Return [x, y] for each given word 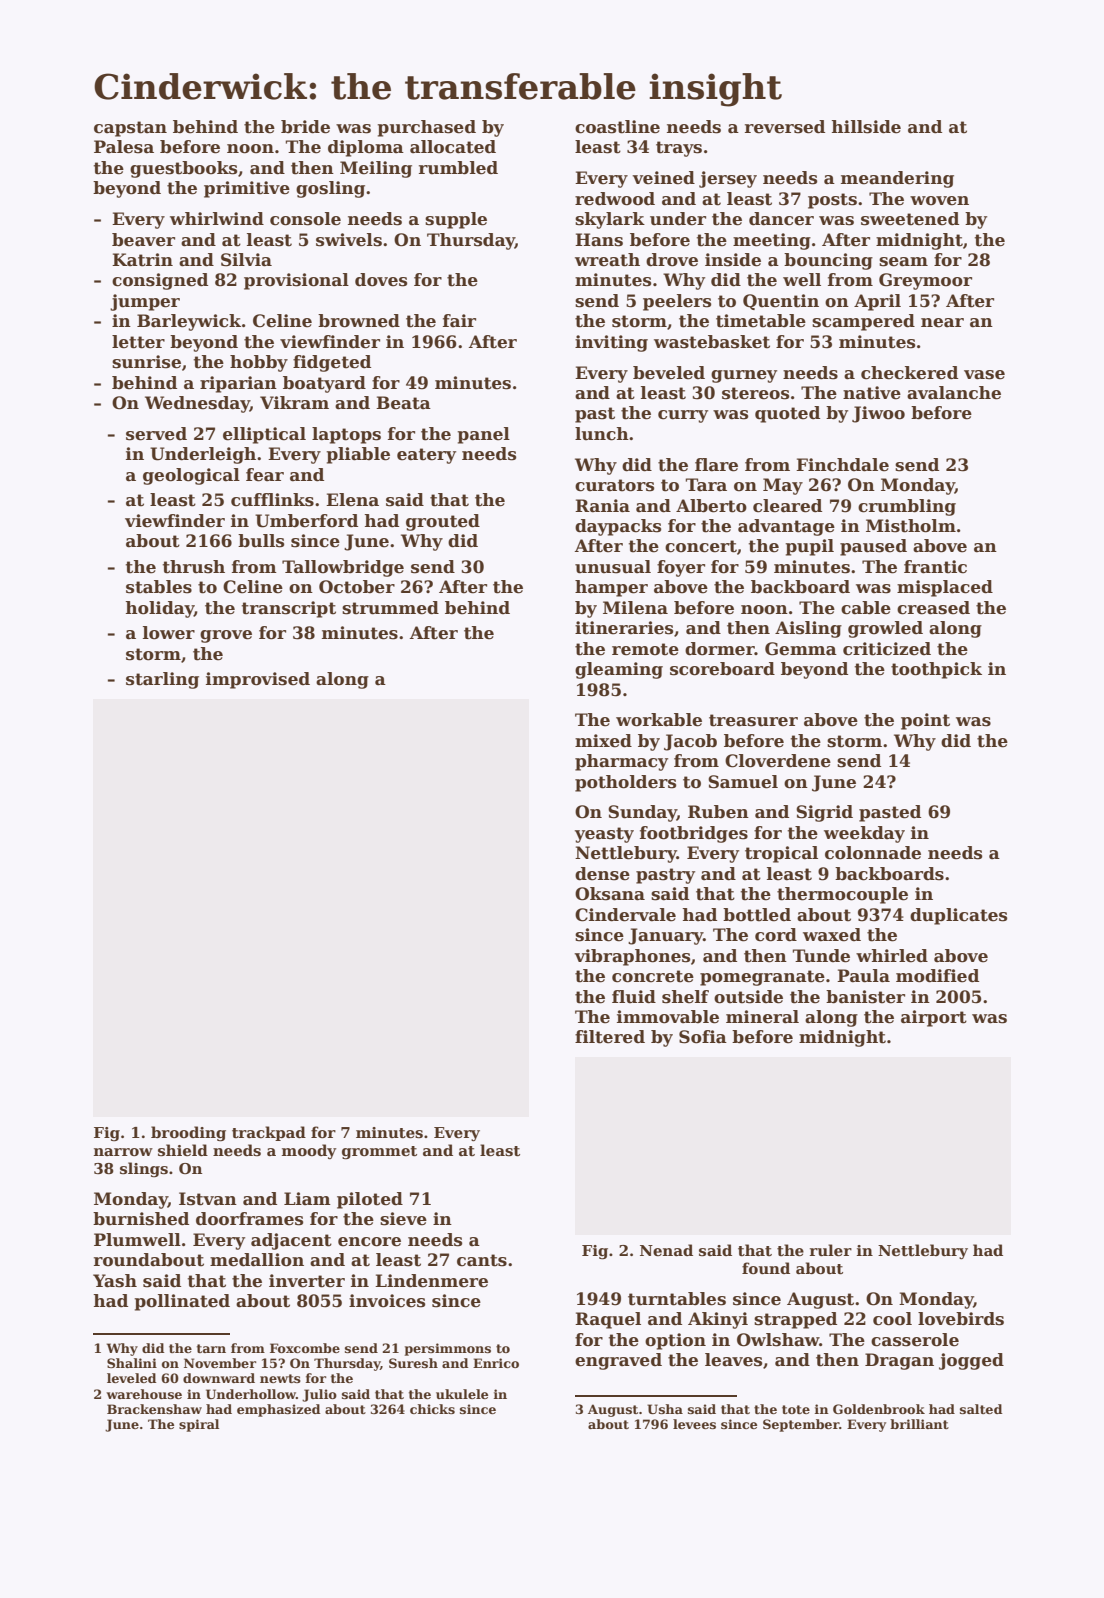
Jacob [690, 742]
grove [226, 636]
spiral [199, 1425]
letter [138, 342]
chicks [432, 1409]
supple [456, 220]
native [872, 393]
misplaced [945, 588]
